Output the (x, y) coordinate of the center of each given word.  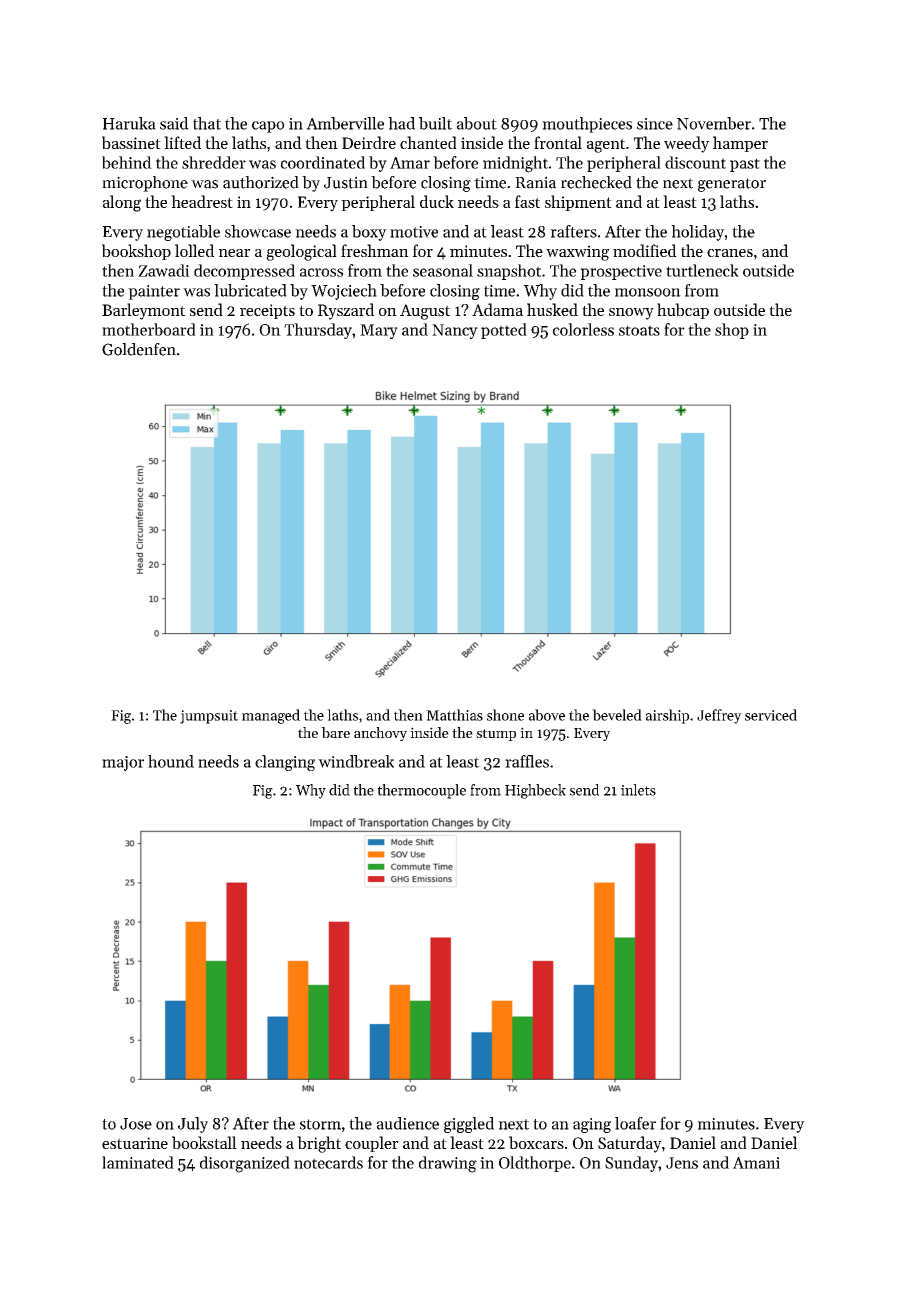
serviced (771, 715)
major (123, 763)
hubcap (683, 311)
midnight (515, 164)
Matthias (454, 715)
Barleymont (144, 311)
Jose (136, 1124)
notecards (328, 1162)
